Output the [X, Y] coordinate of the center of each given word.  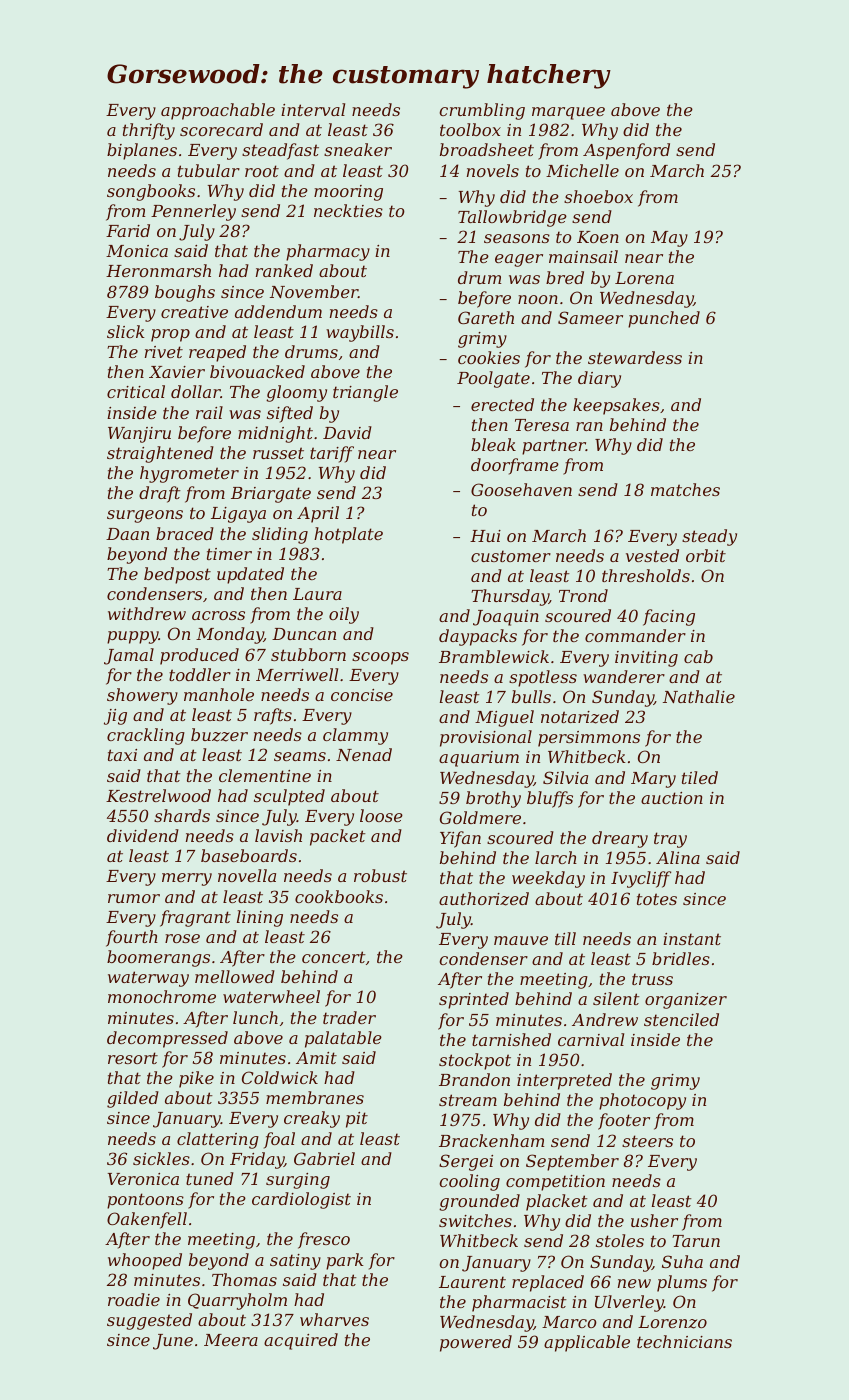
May [669, 239]
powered [476, 1343]
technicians [684, 1341]
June [173, 1342]
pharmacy [328, 252]
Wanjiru [139, 435]
